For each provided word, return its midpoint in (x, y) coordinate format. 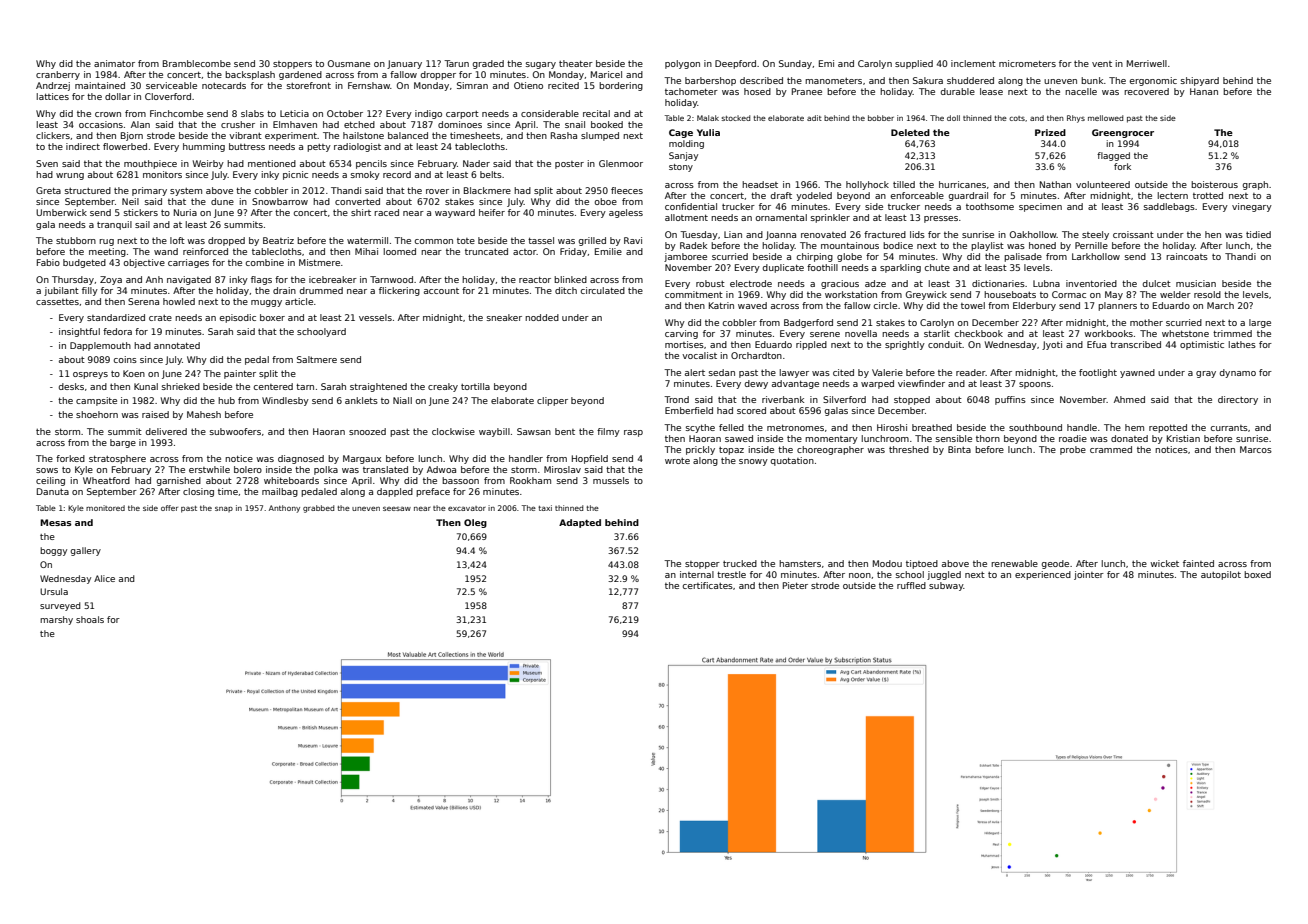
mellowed (1105, 118)
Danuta (53, 491)
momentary (831, 440)
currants (1229, 428)
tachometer (691, 91)
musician (1196, 283)
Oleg (475, 523)
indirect (83, 146)
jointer (1089, 575)
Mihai (366, 251)
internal (697, 574)
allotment (686, 217)
